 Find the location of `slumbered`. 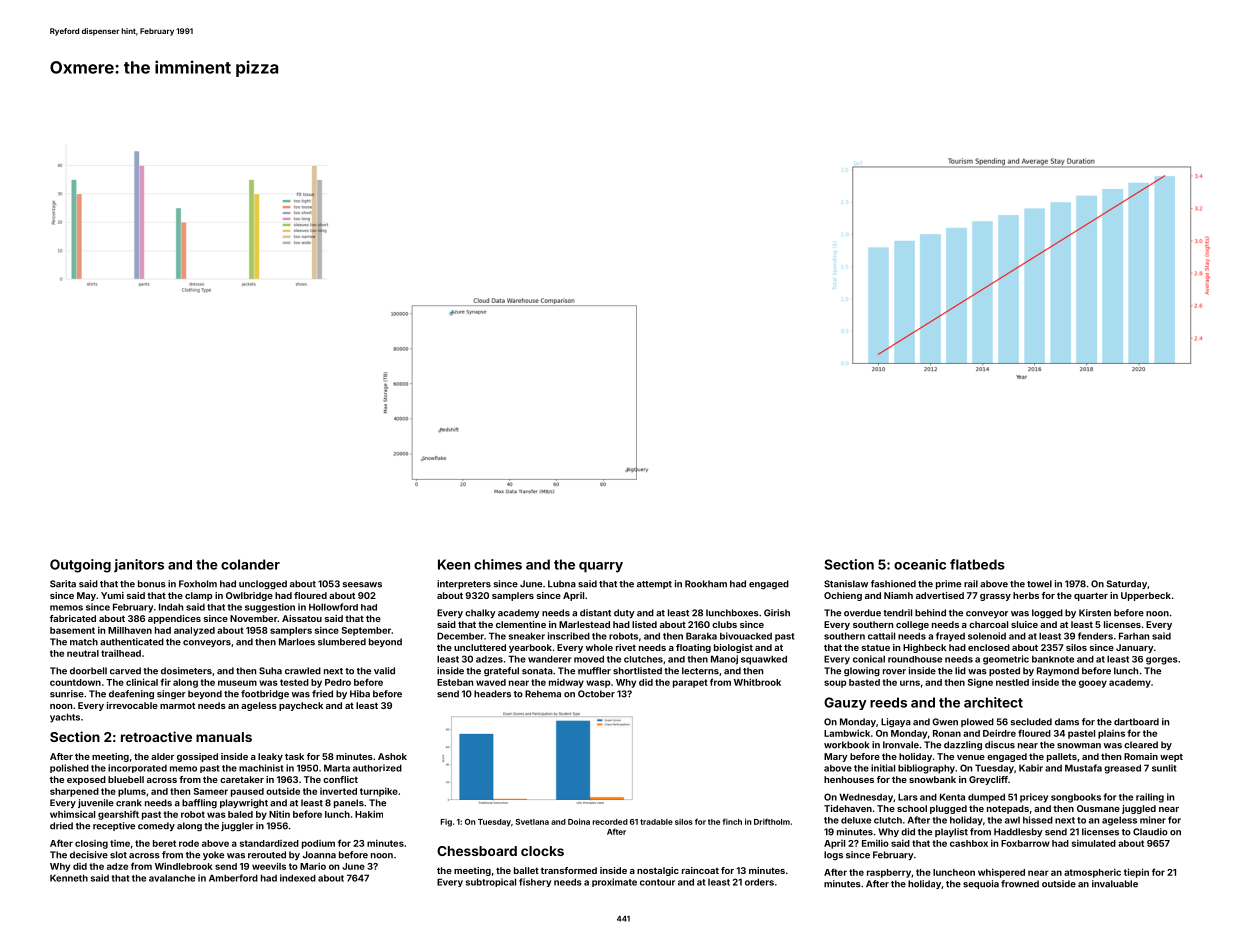

slumbered is located at coordinates (342, 642).
